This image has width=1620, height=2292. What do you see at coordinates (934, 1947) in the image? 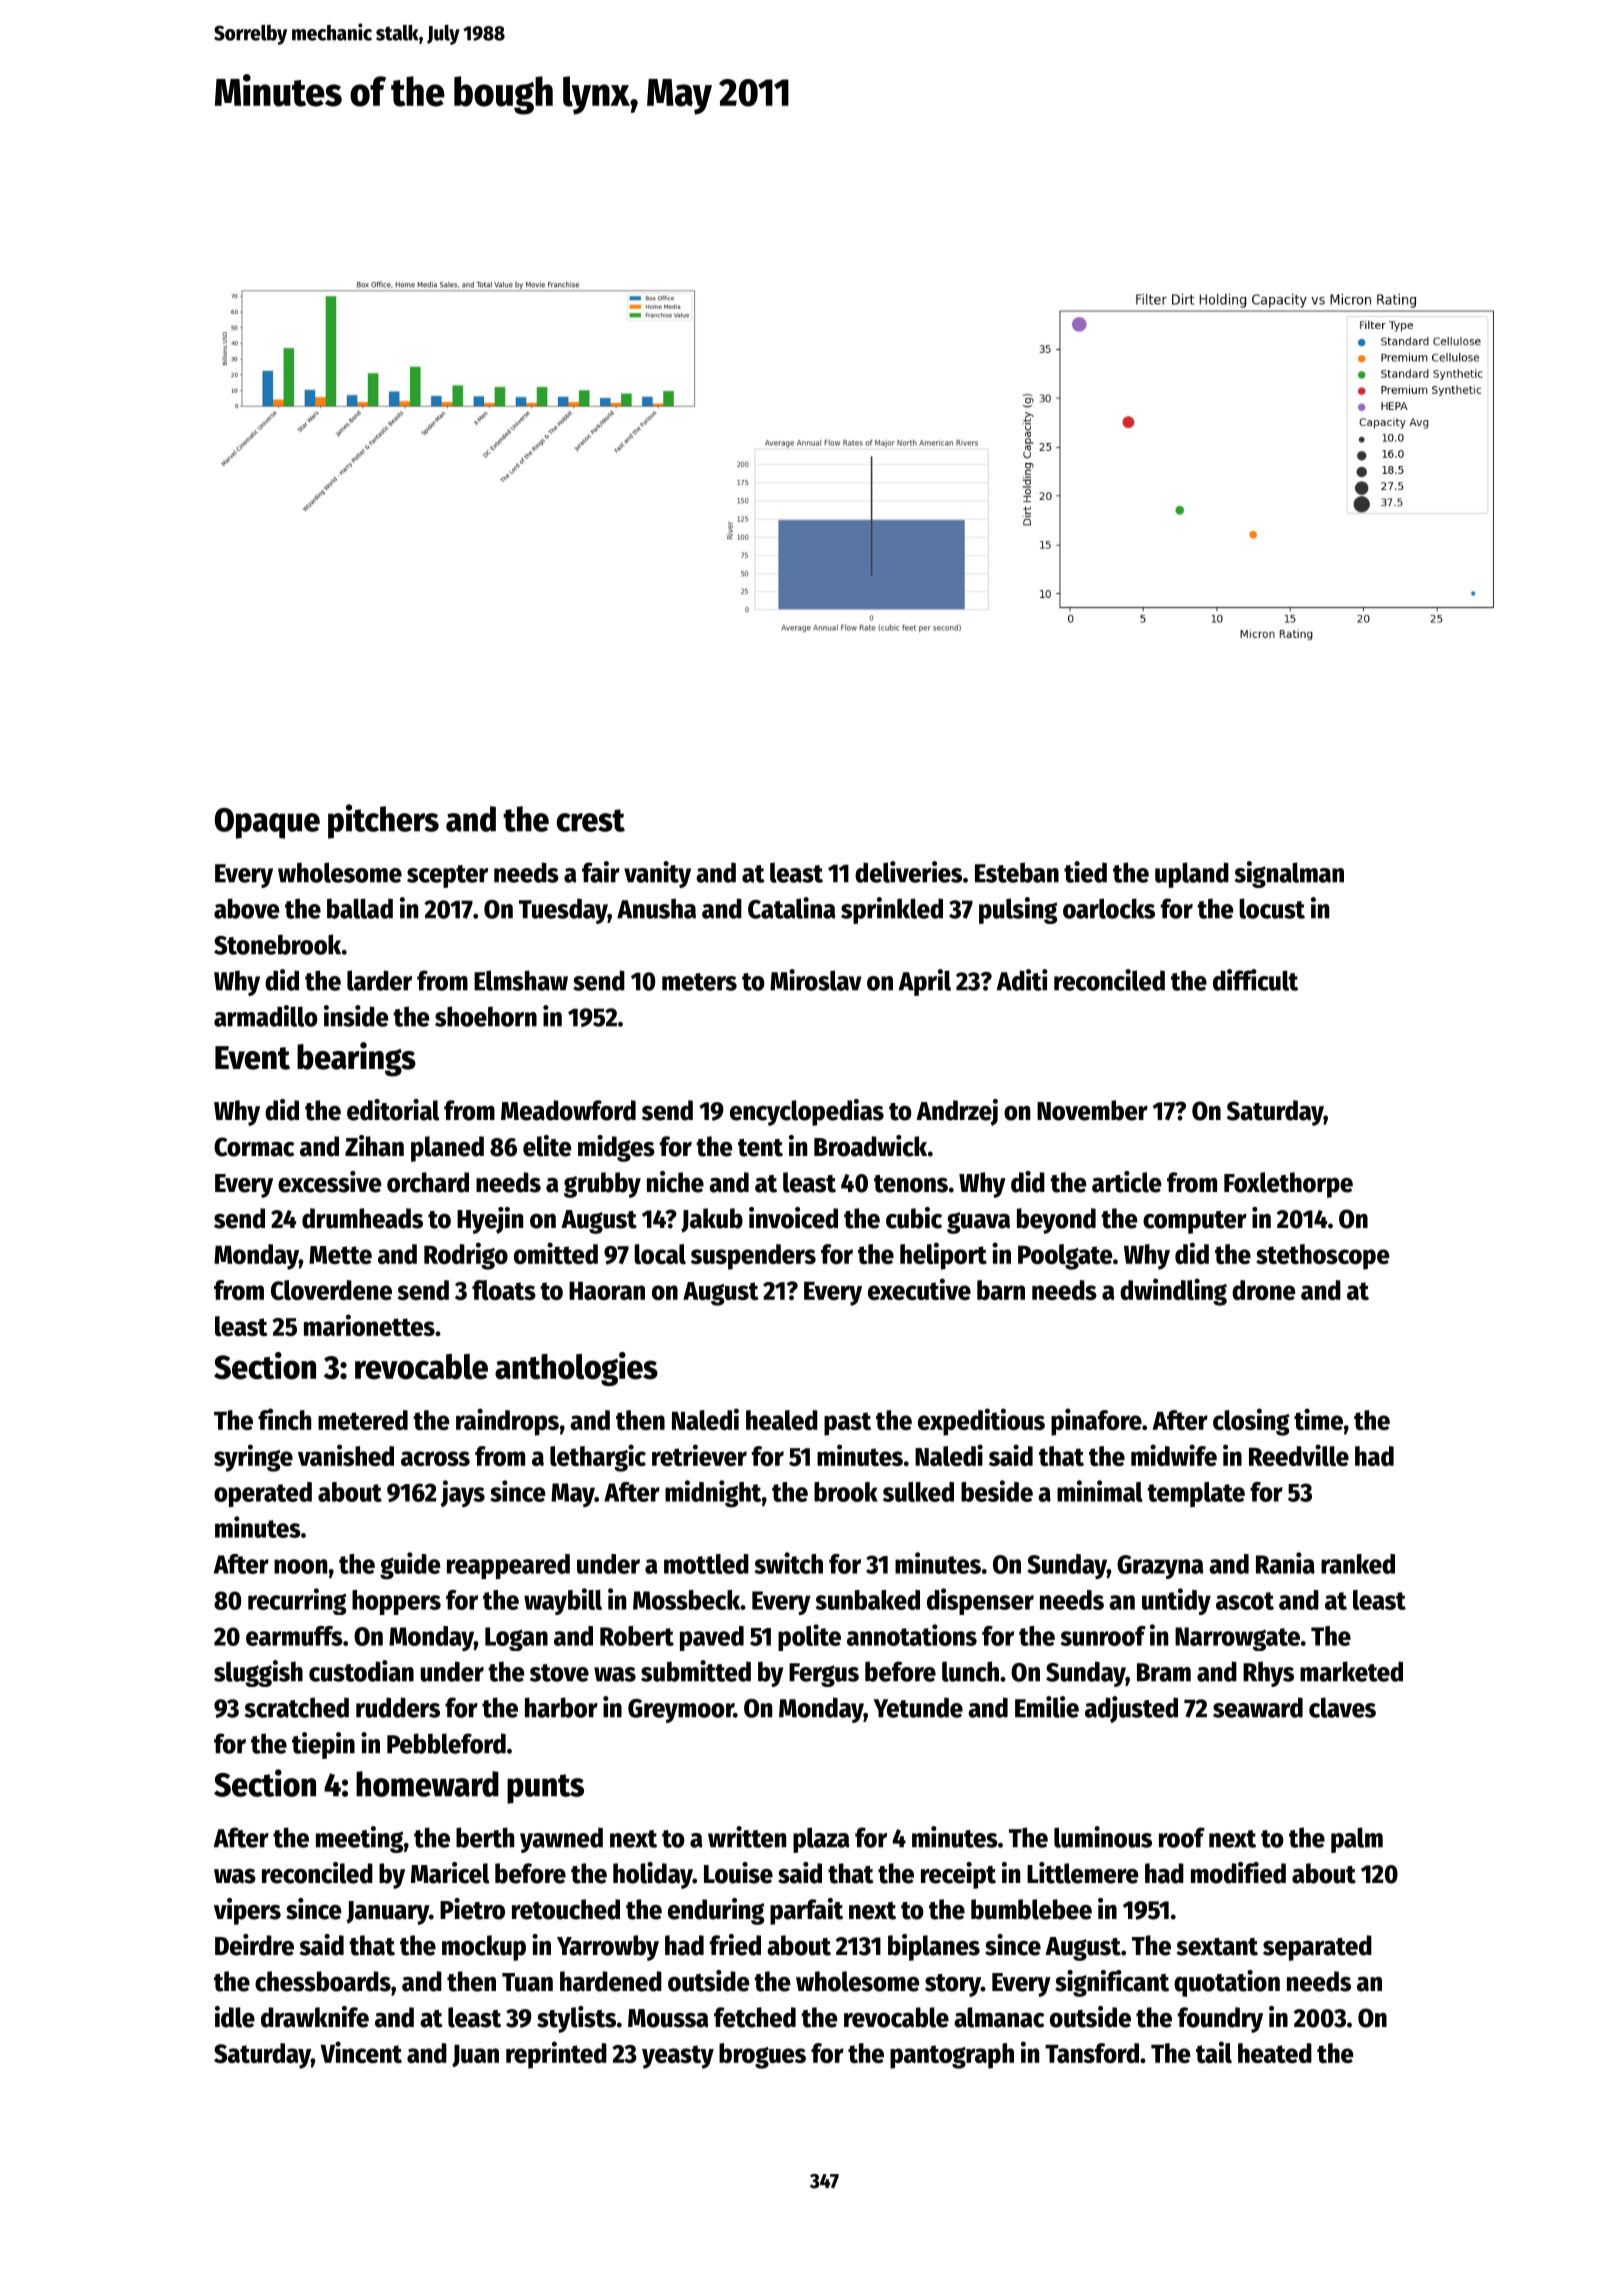
I see `biplanes` at bounding box center [934, 1947].
